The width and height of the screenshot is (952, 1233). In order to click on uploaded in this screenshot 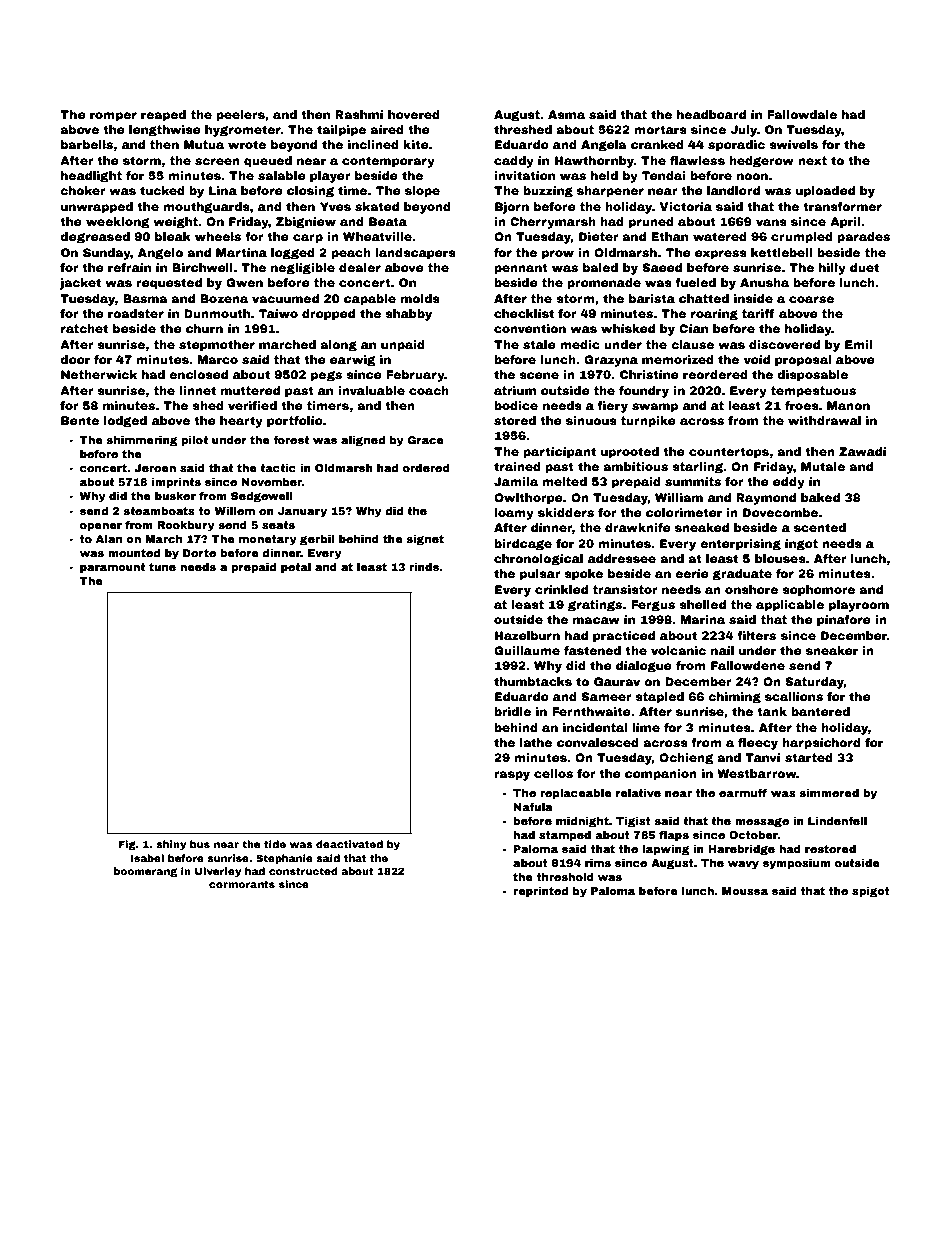, I will do `click(825, 192)`.
